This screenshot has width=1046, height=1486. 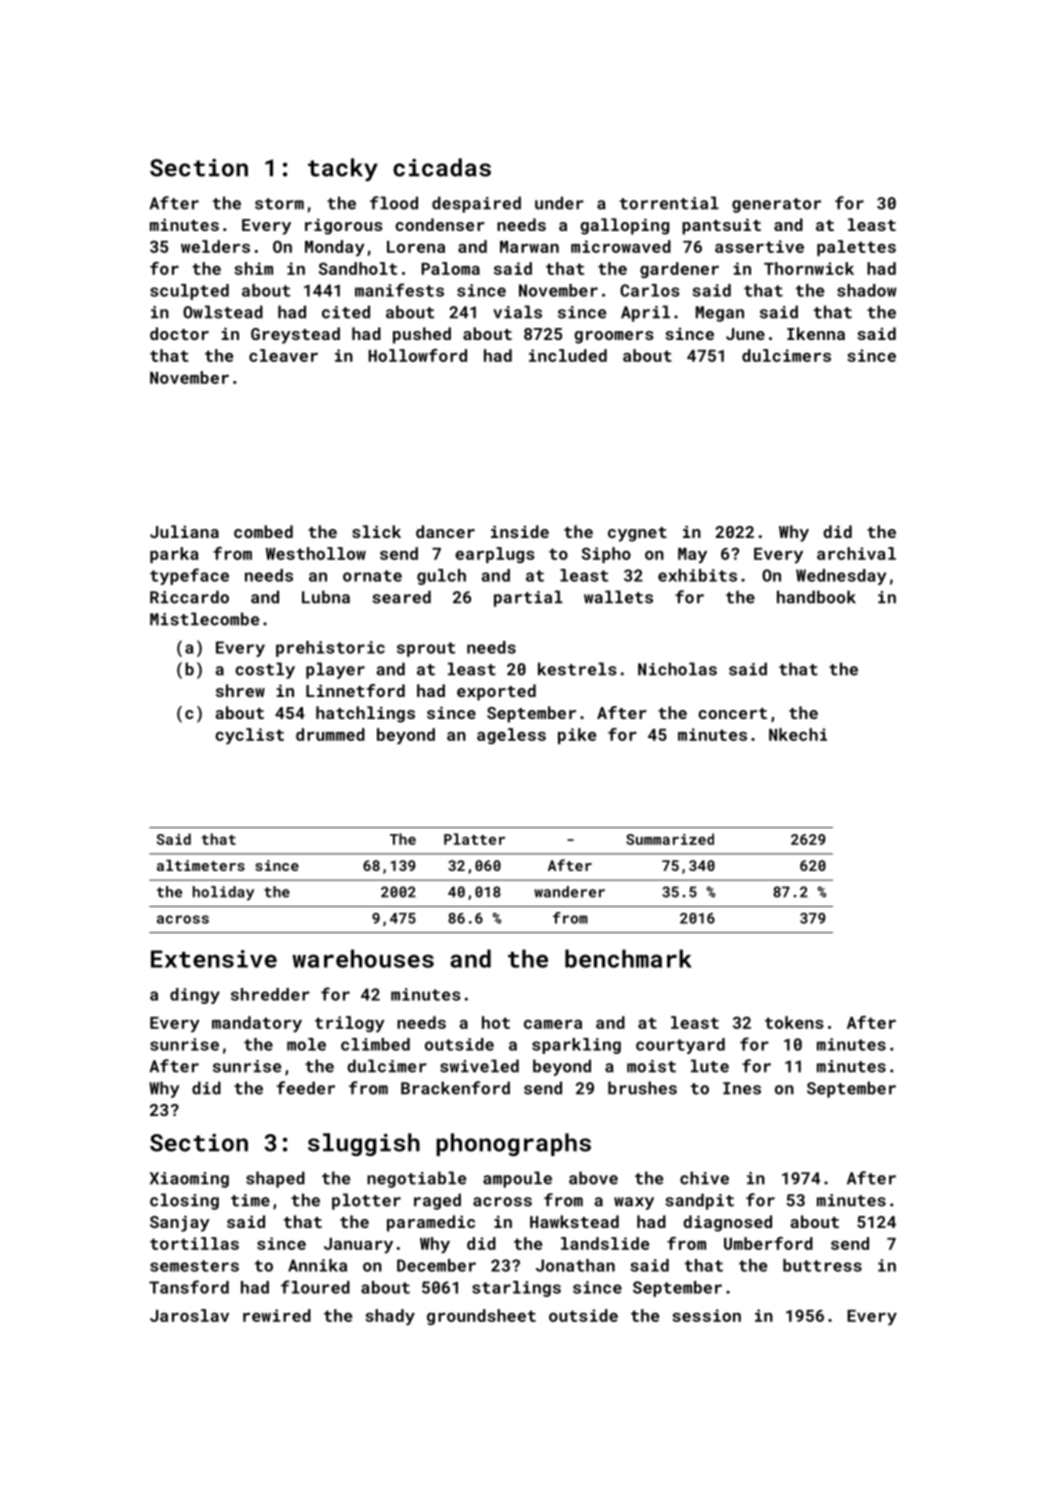 I want to click on sparkling, so click(x=576, y=1046).
